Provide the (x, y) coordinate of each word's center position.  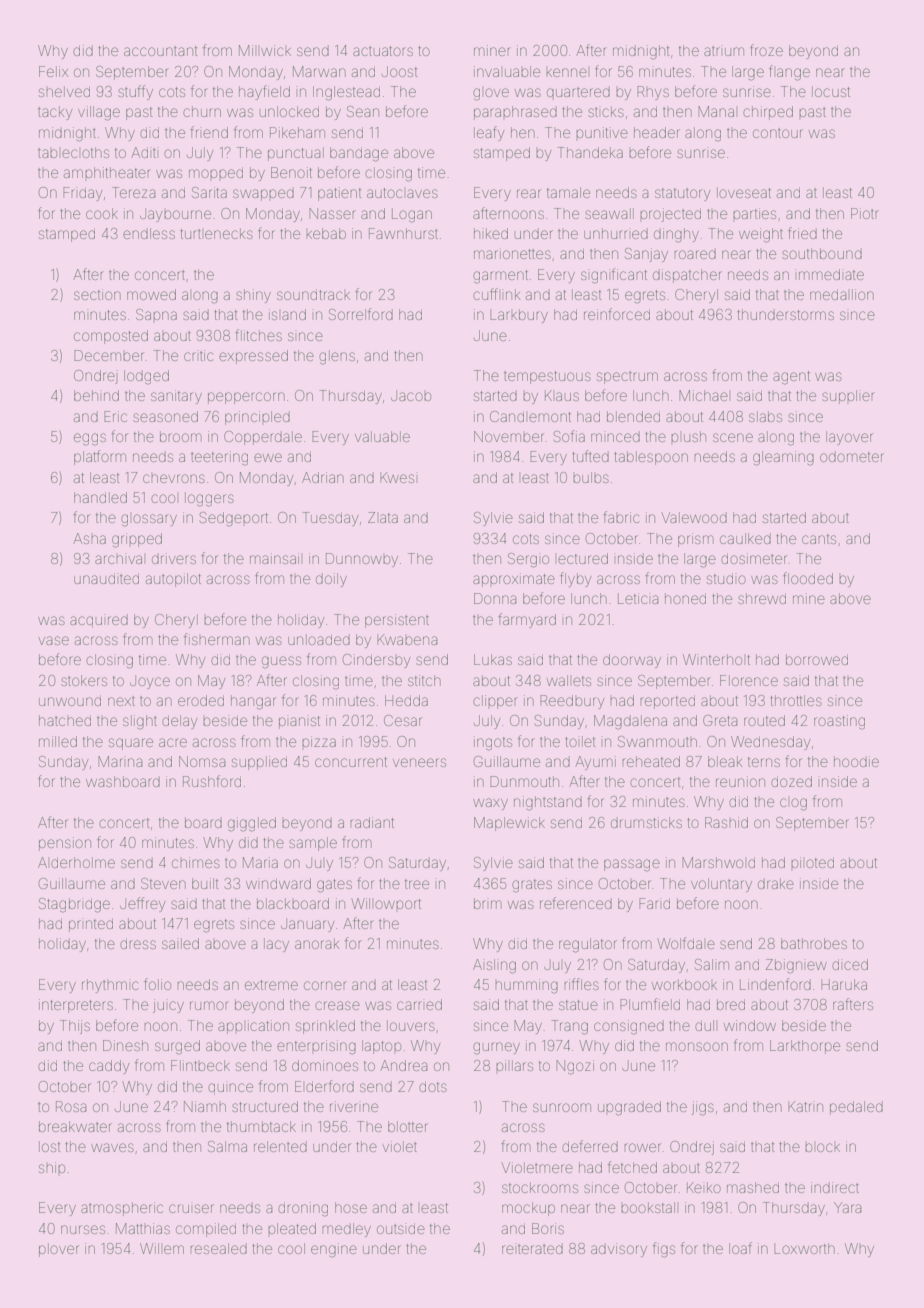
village (99, 113)
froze (766, 50)
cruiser (191, 1208)
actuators (383, 51)
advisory (619, 1250)
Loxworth (804, 1248)
